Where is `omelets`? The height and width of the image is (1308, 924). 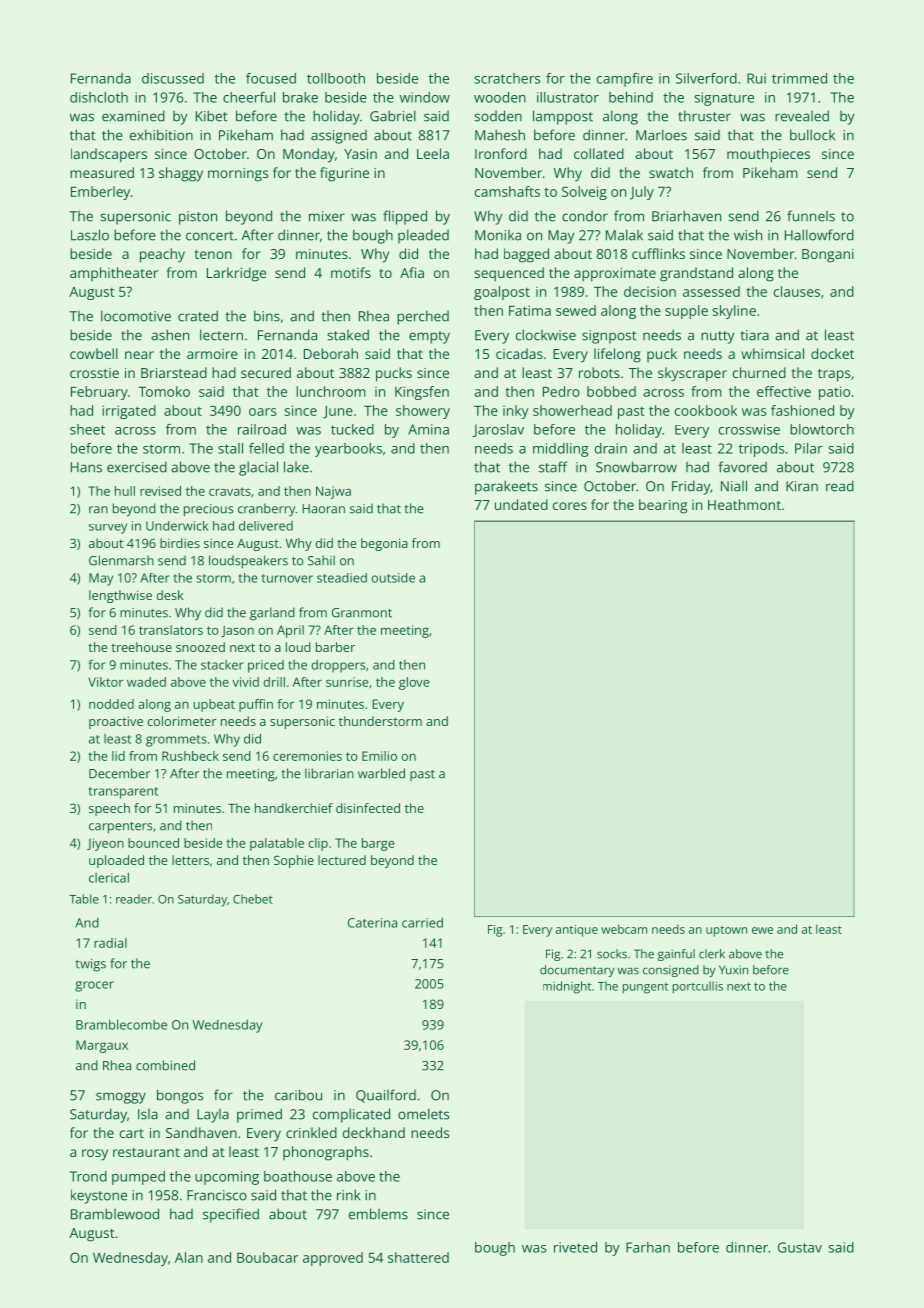
omelets is located at coordinates (423, 1114).
